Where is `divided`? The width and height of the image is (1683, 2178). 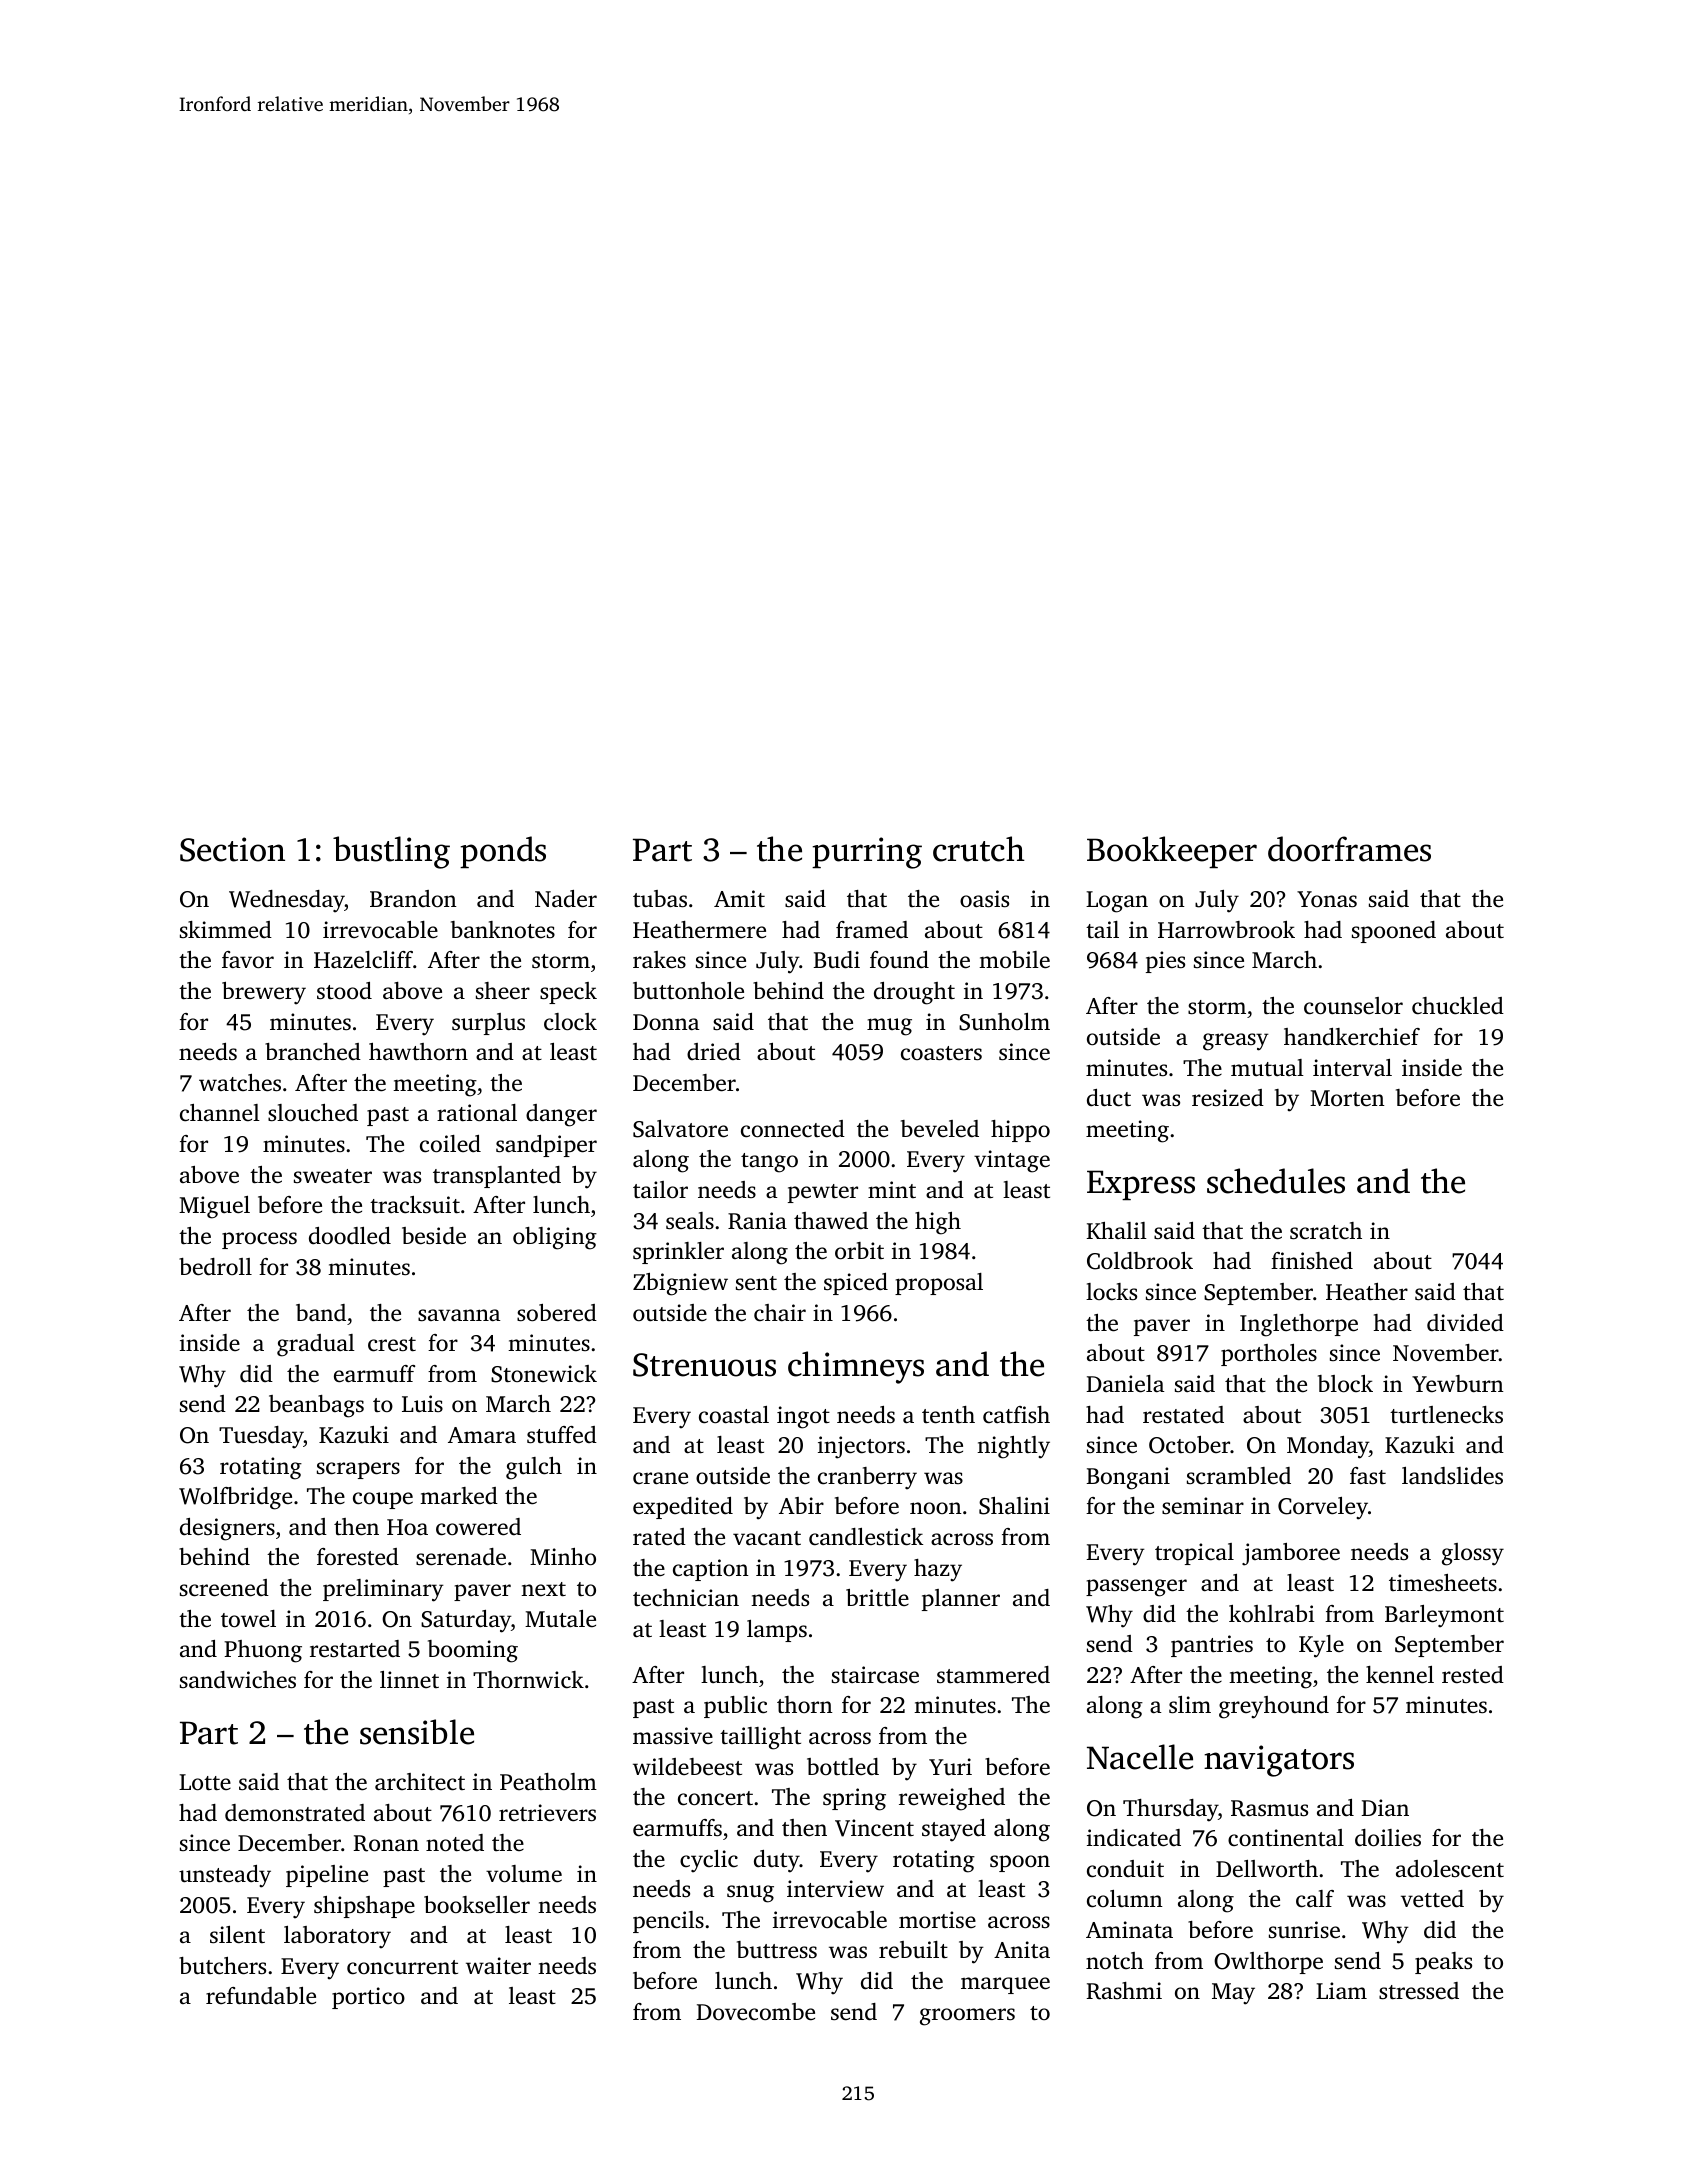 divided is located at coordinates (1465, 1323).
